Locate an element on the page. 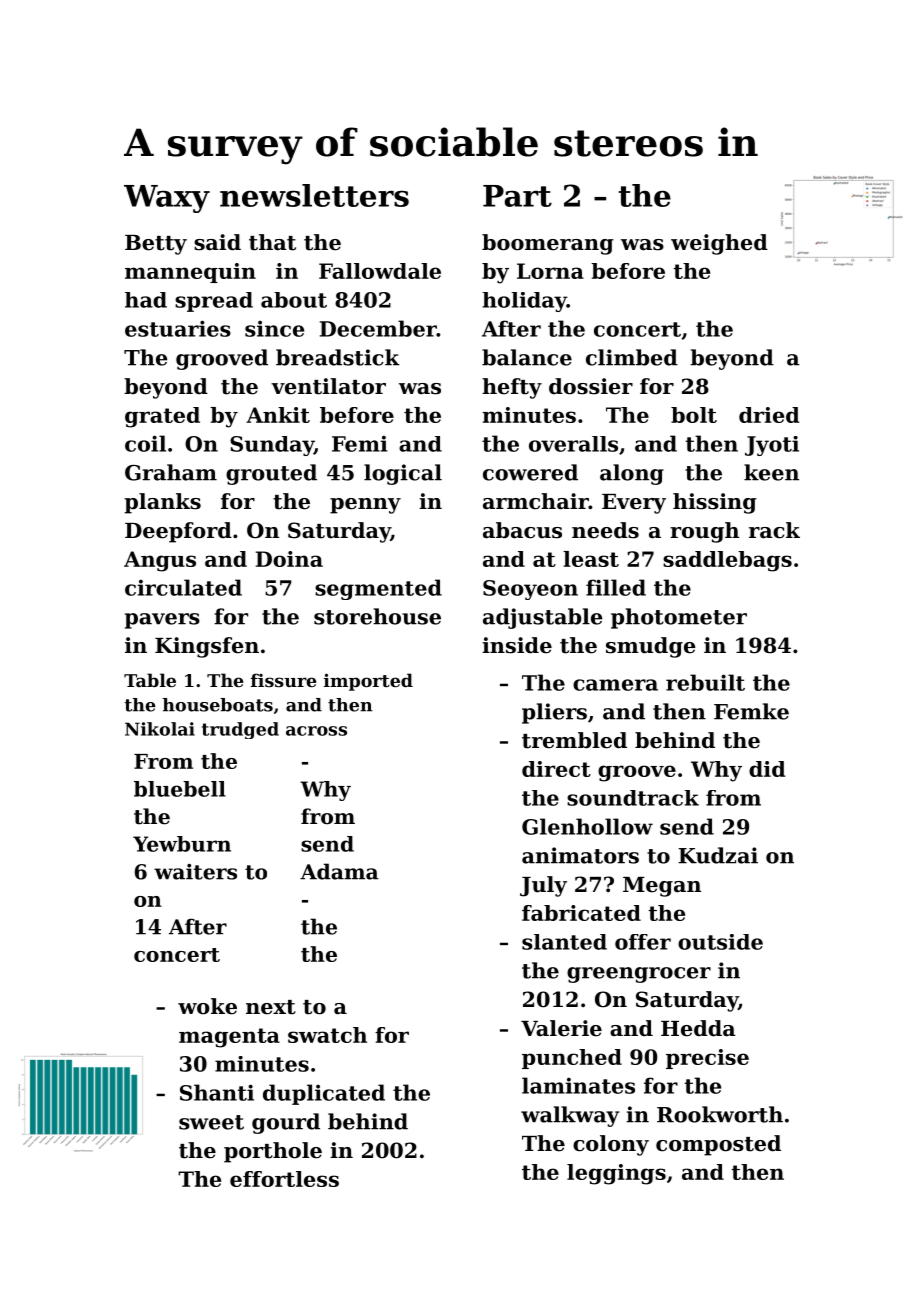  weighed is located at coordinates (719, 244).
